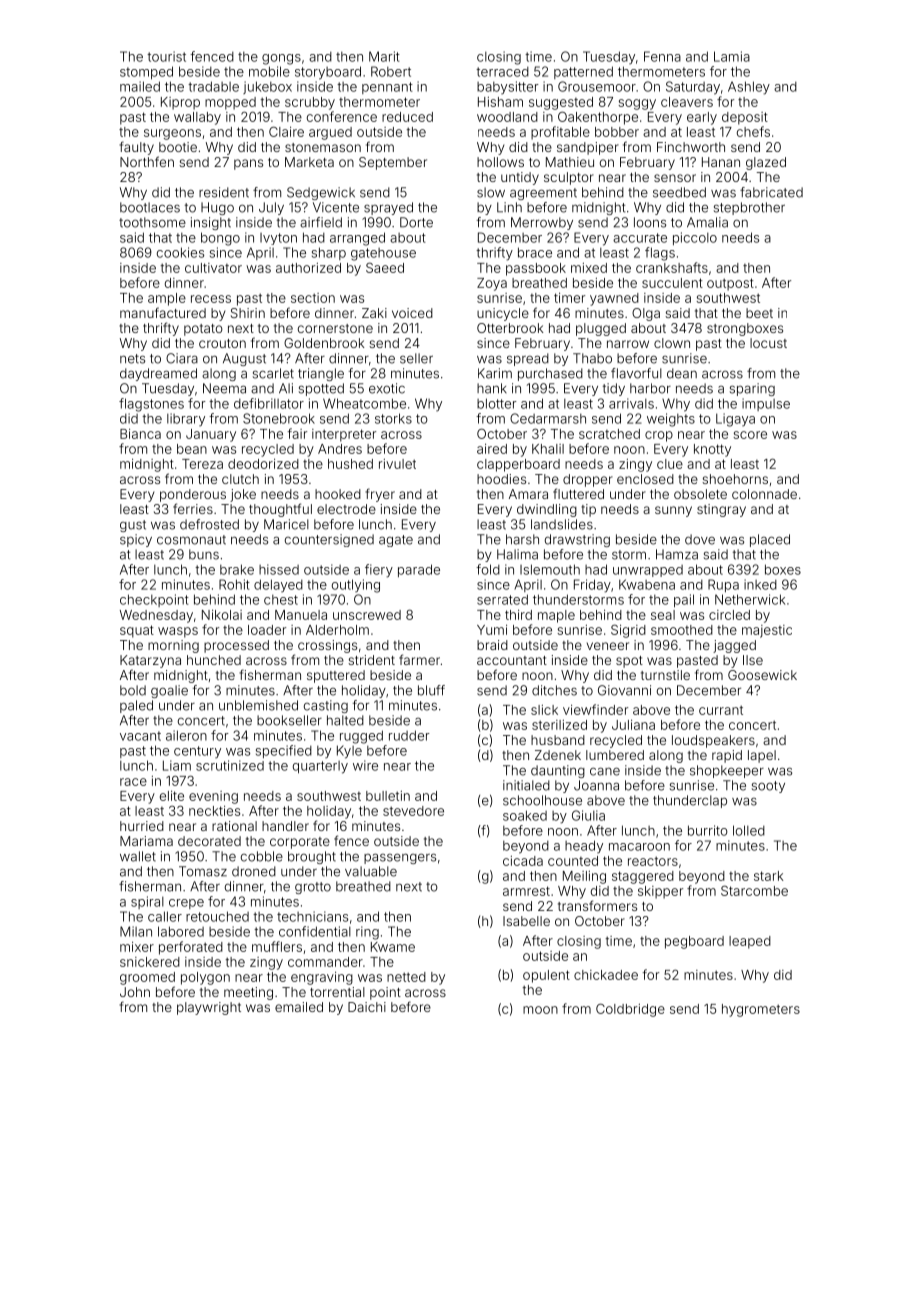  I want to click on initialed, so click(526, 785).
